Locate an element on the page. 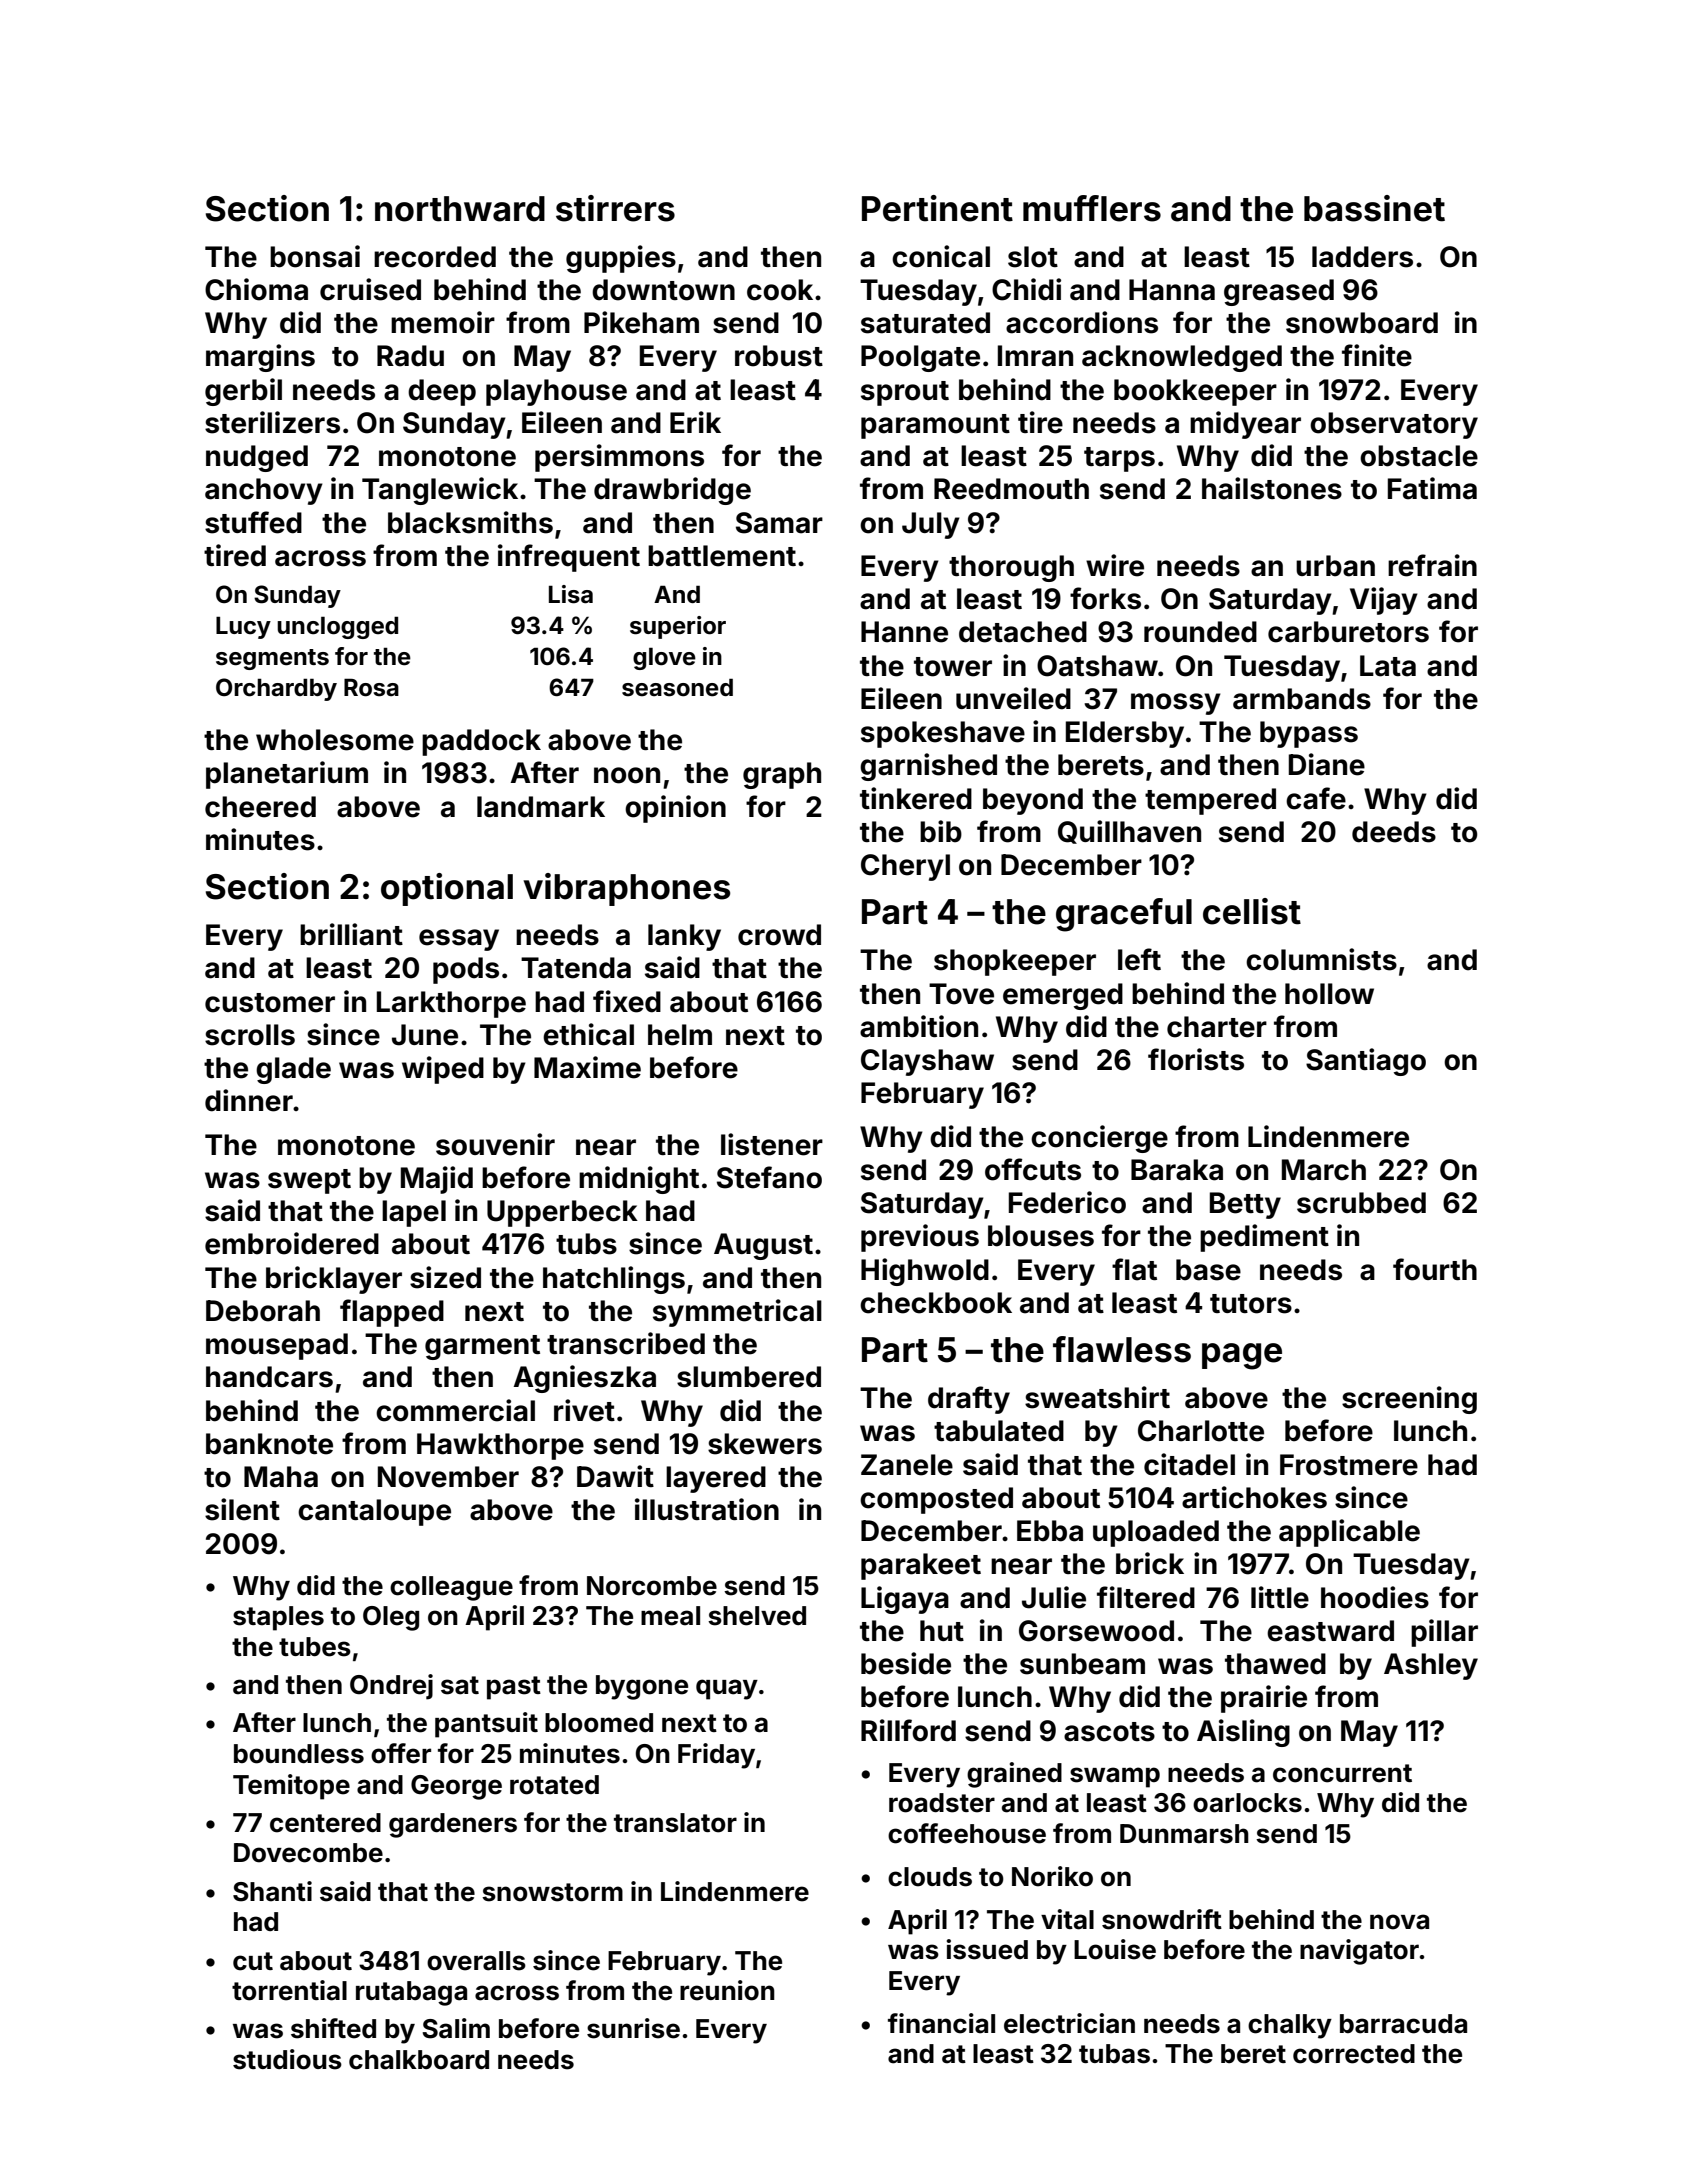 Image resolution: width=1683 pixels, height=2178 pixels. studious is located at coordinates (287, 2059).
